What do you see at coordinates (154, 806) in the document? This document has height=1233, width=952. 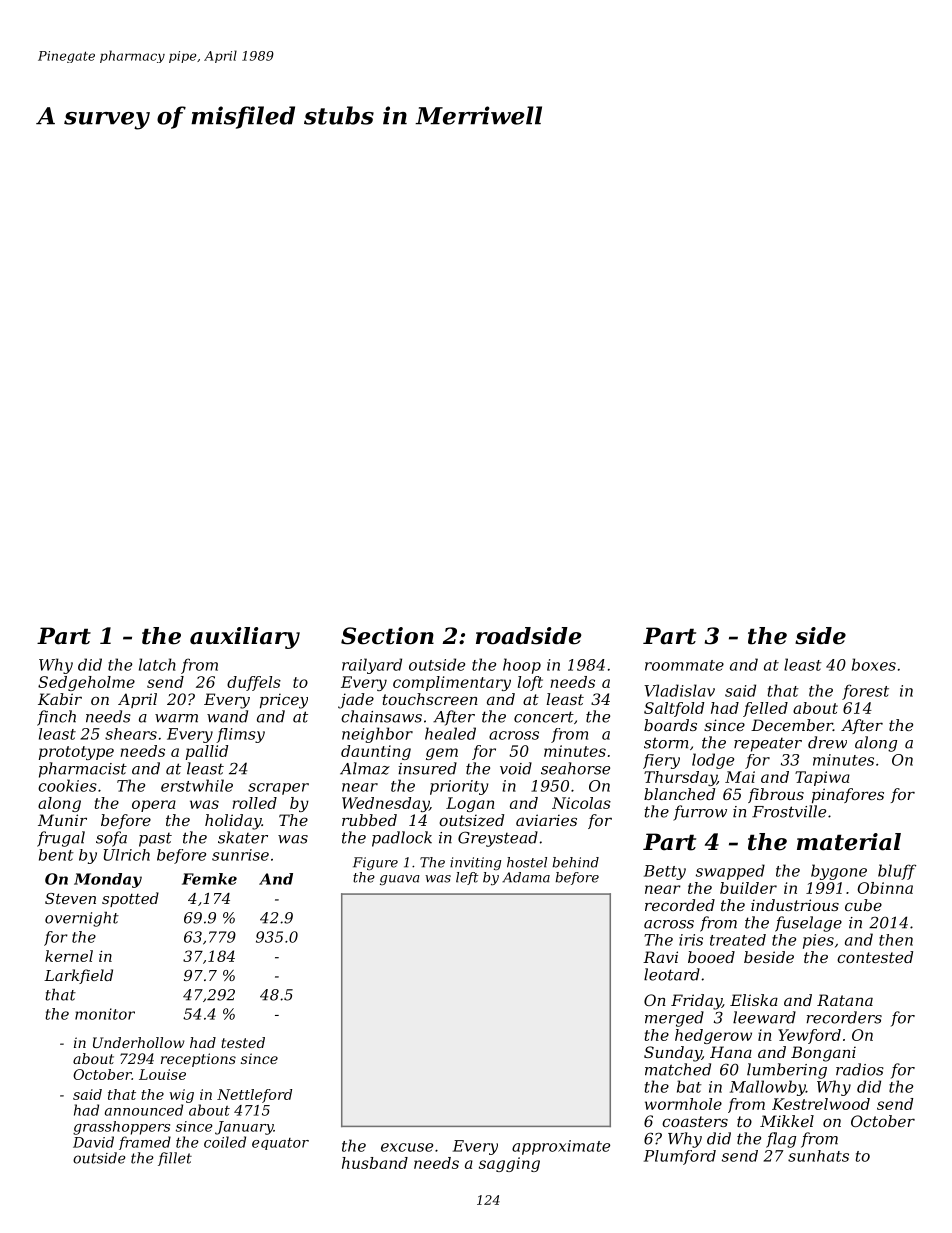 I see `opera` at bounding box center [154, 806].
